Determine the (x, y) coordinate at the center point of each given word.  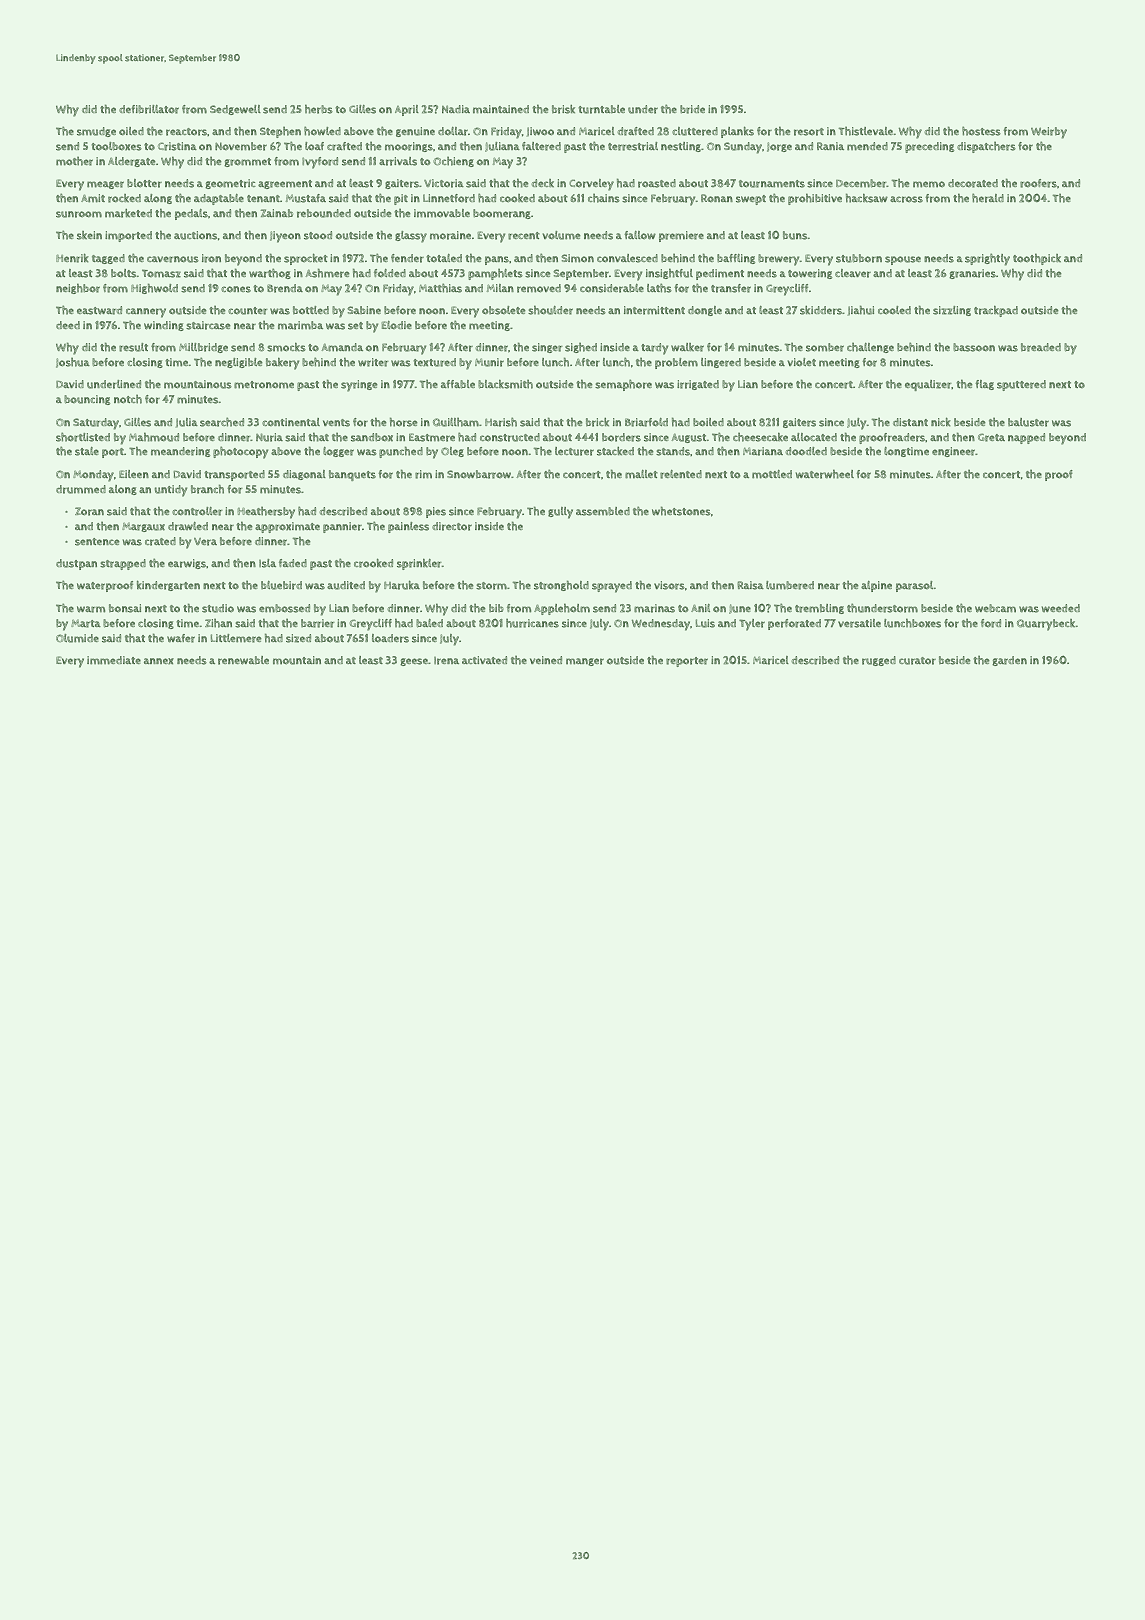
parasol (914, 586)
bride (692, 109)
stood (318, 235)
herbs (319, 109)
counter (247, 311)
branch (207, 489)
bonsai (125, 608)
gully (560, 513)
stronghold (561, 586)
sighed (581, 348)
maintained (501, 109)
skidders (821, 310)
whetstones (681, 511)
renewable (243, 660)
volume (562, 235)
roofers (1038, 183)
